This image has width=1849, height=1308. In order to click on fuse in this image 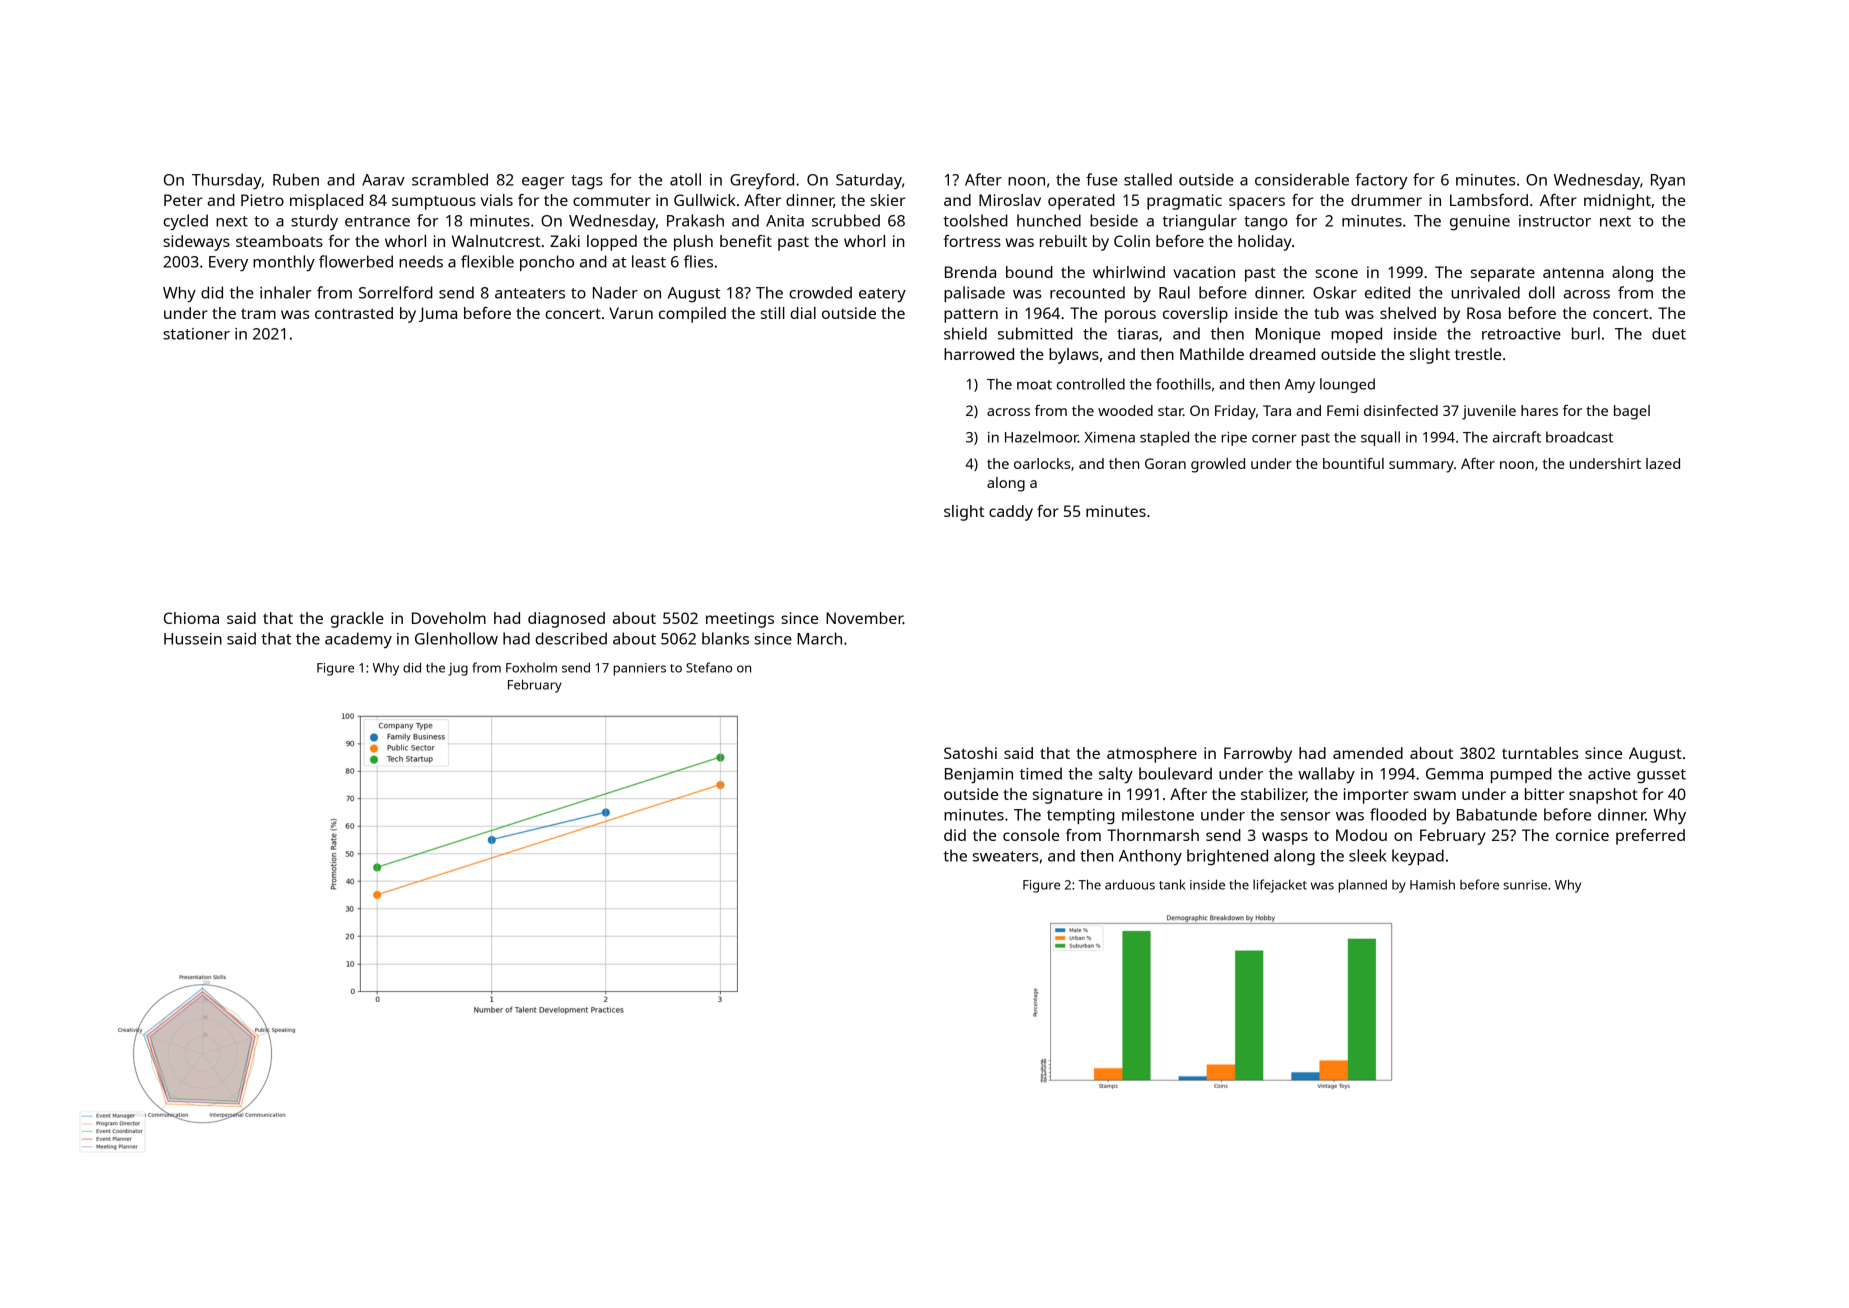, I will do `click(1102, 179)`.
